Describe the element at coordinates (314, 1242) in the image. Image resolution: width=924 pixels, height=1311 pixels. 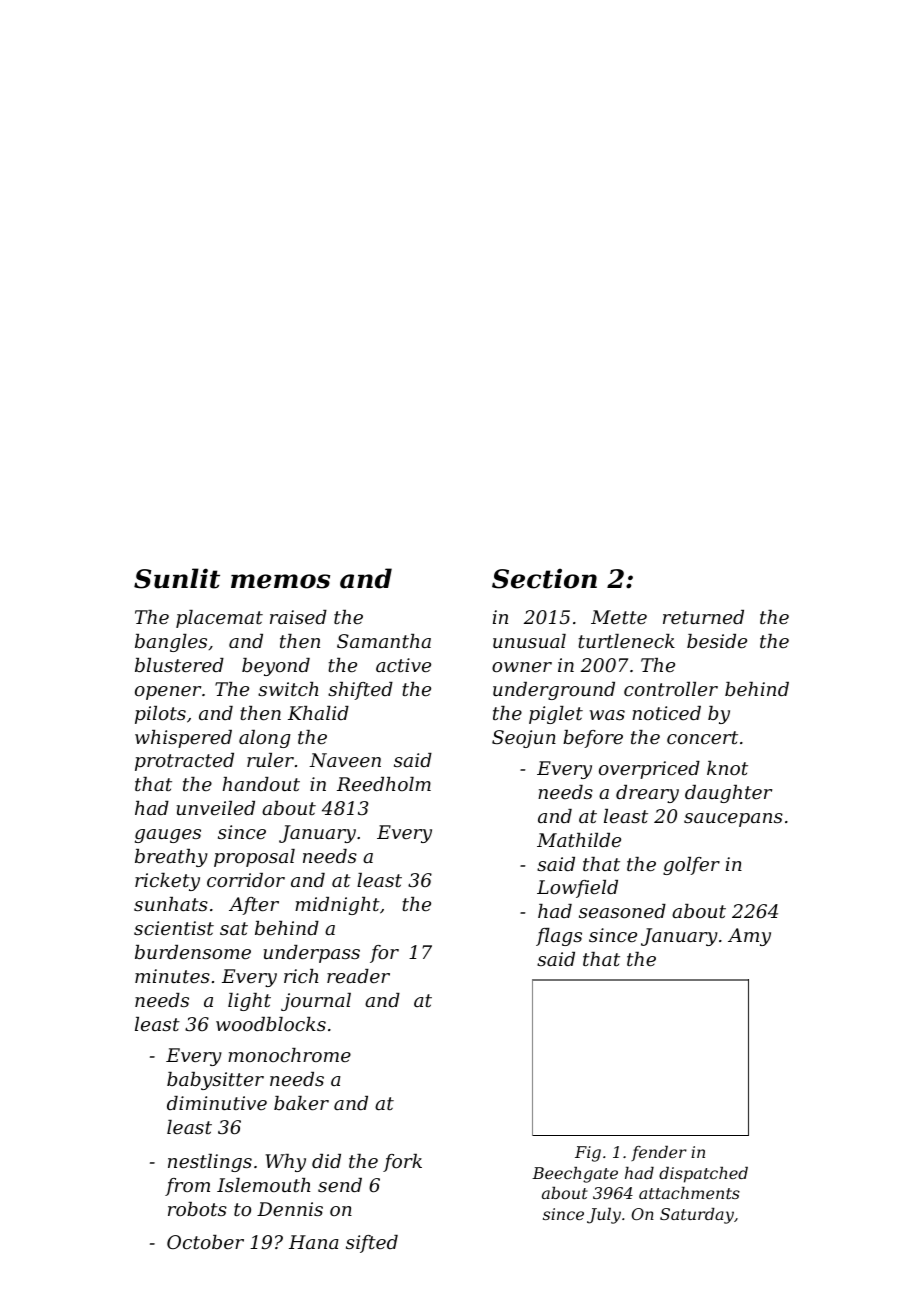
I see `Hana` at that location.
